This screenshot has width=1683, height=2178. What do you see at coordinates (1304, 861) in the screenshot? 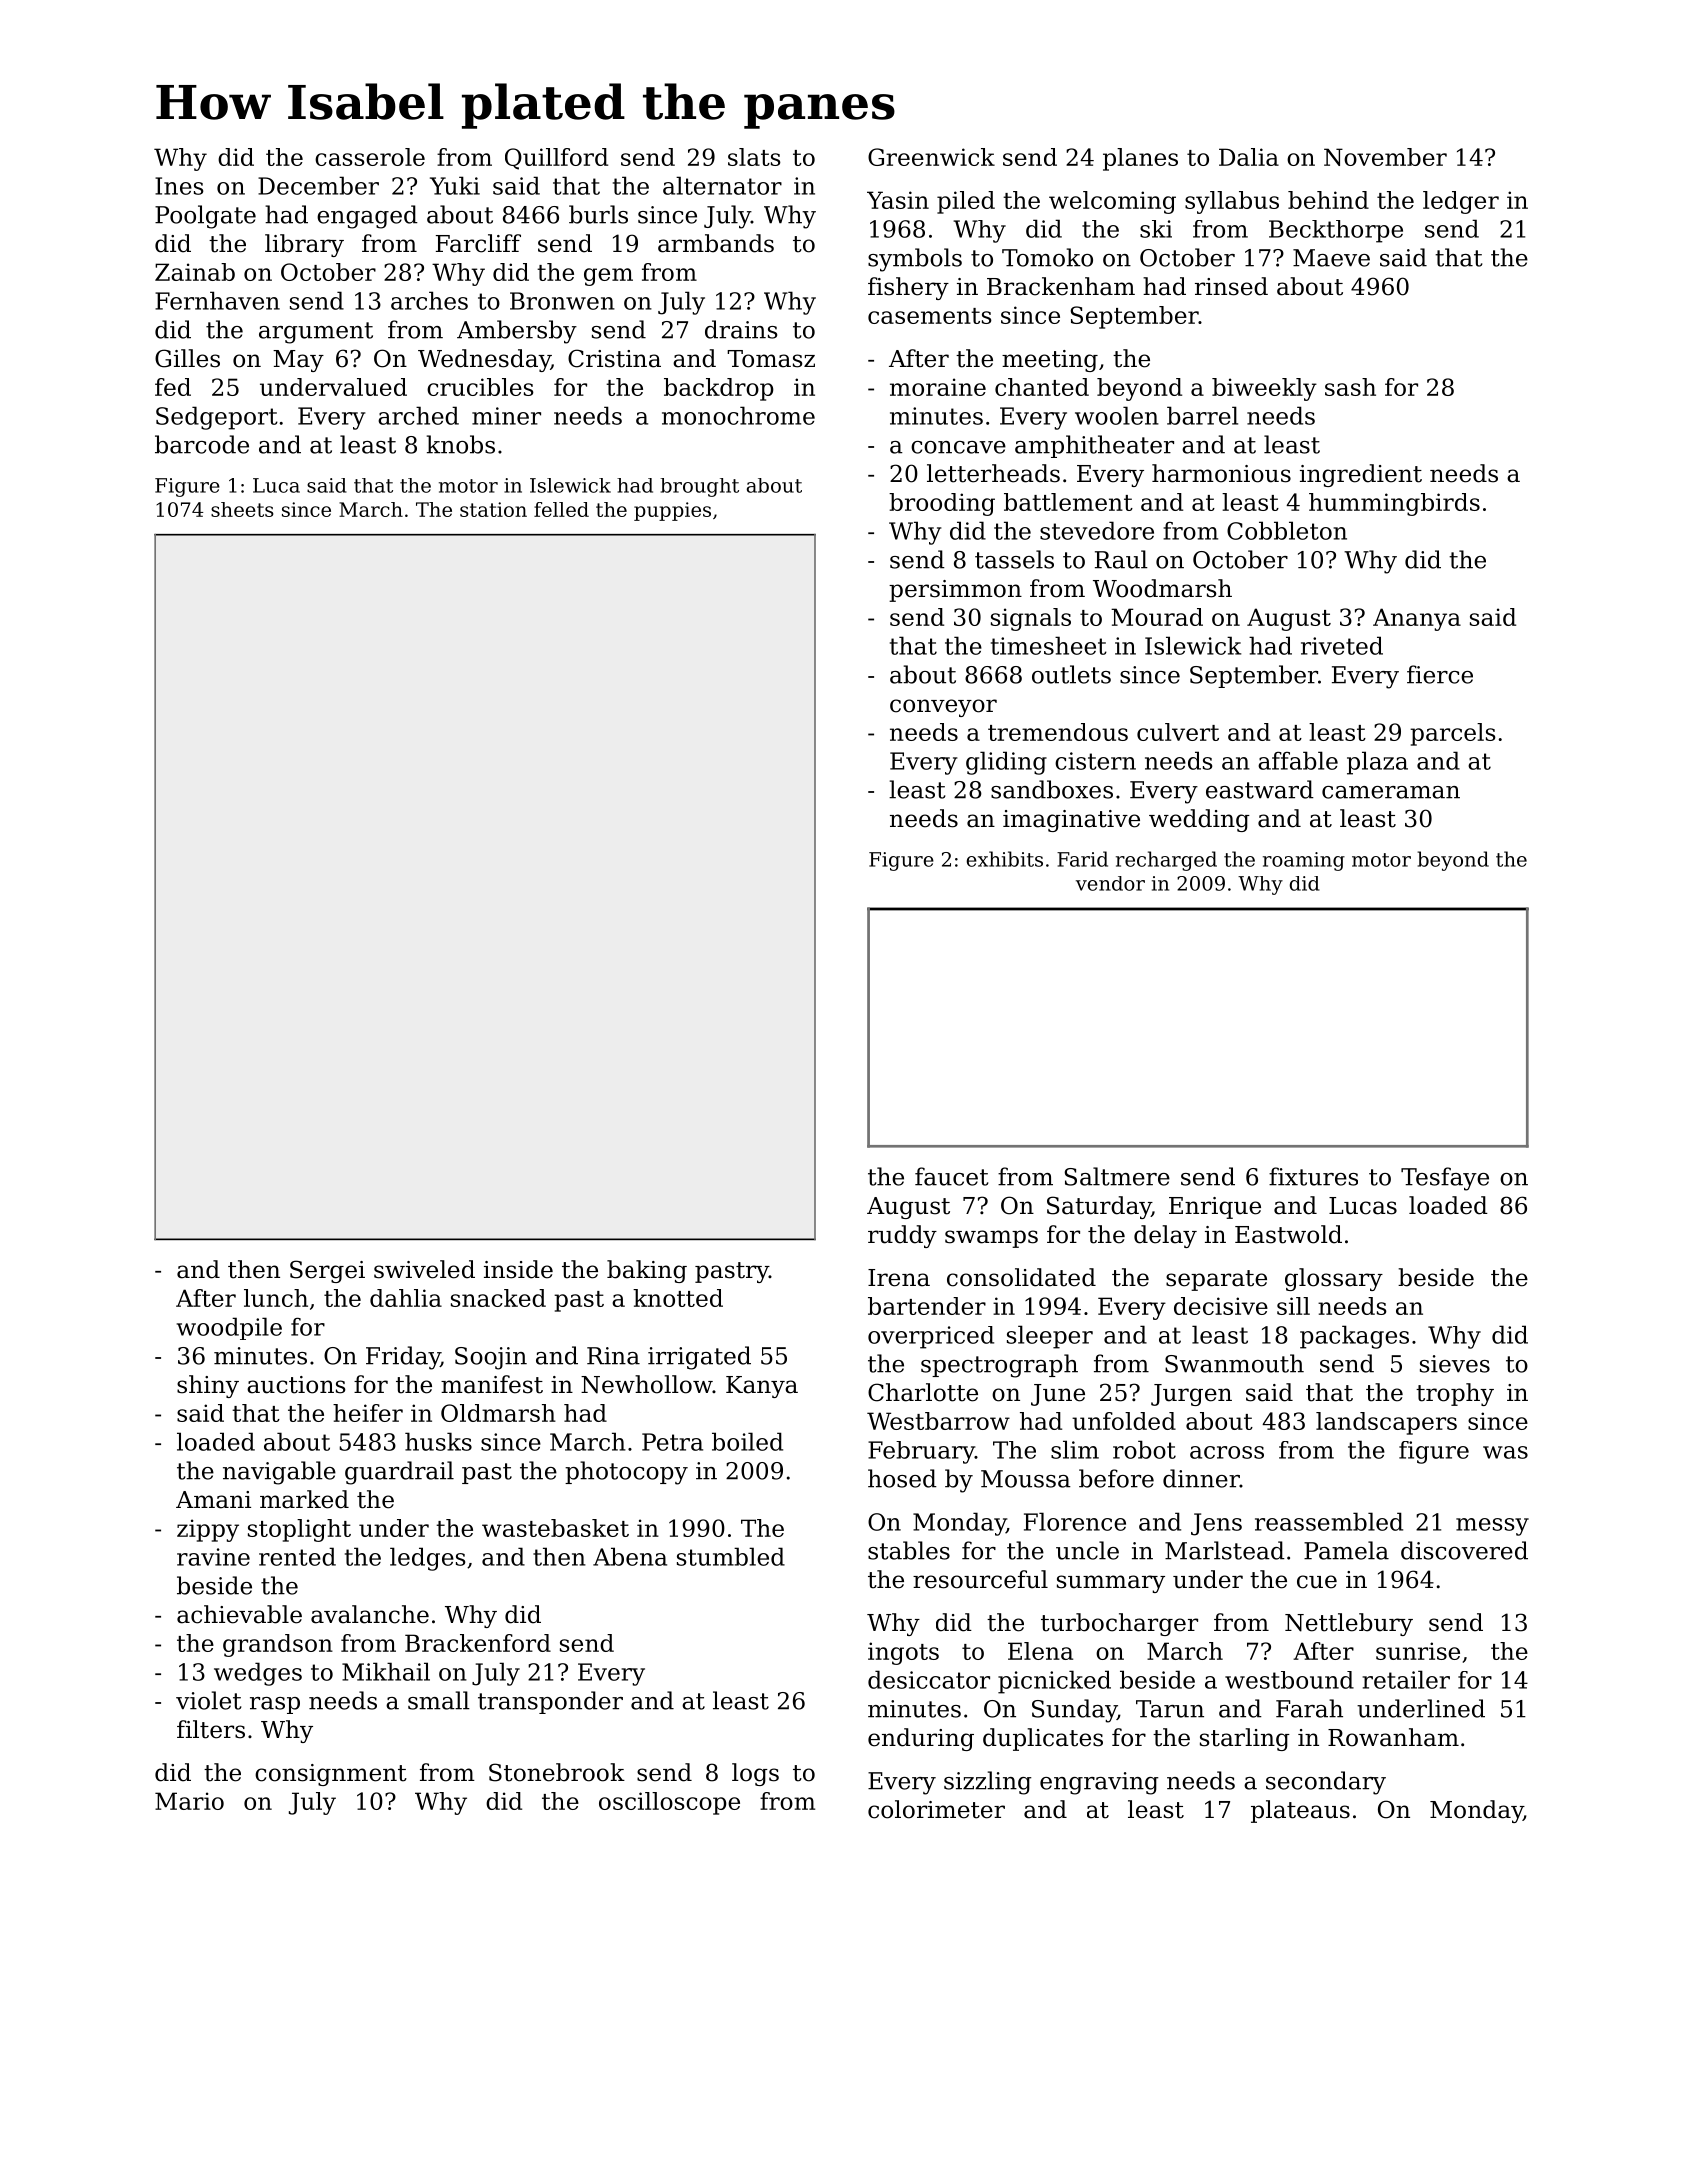
I see `roaming` at bounding box center [1304, 861].
